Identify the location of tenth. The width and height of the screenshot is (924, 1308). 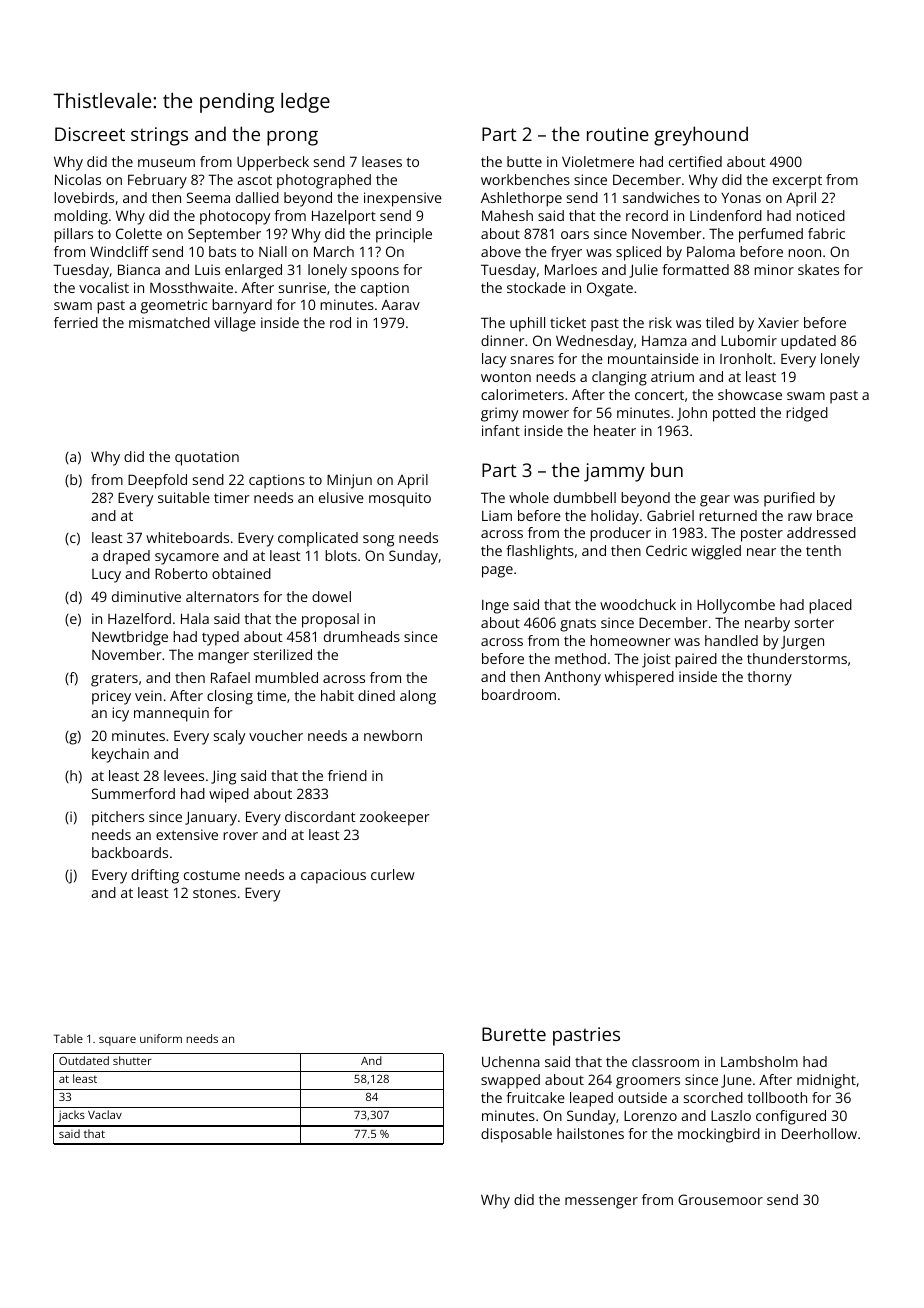
(823, 550).
